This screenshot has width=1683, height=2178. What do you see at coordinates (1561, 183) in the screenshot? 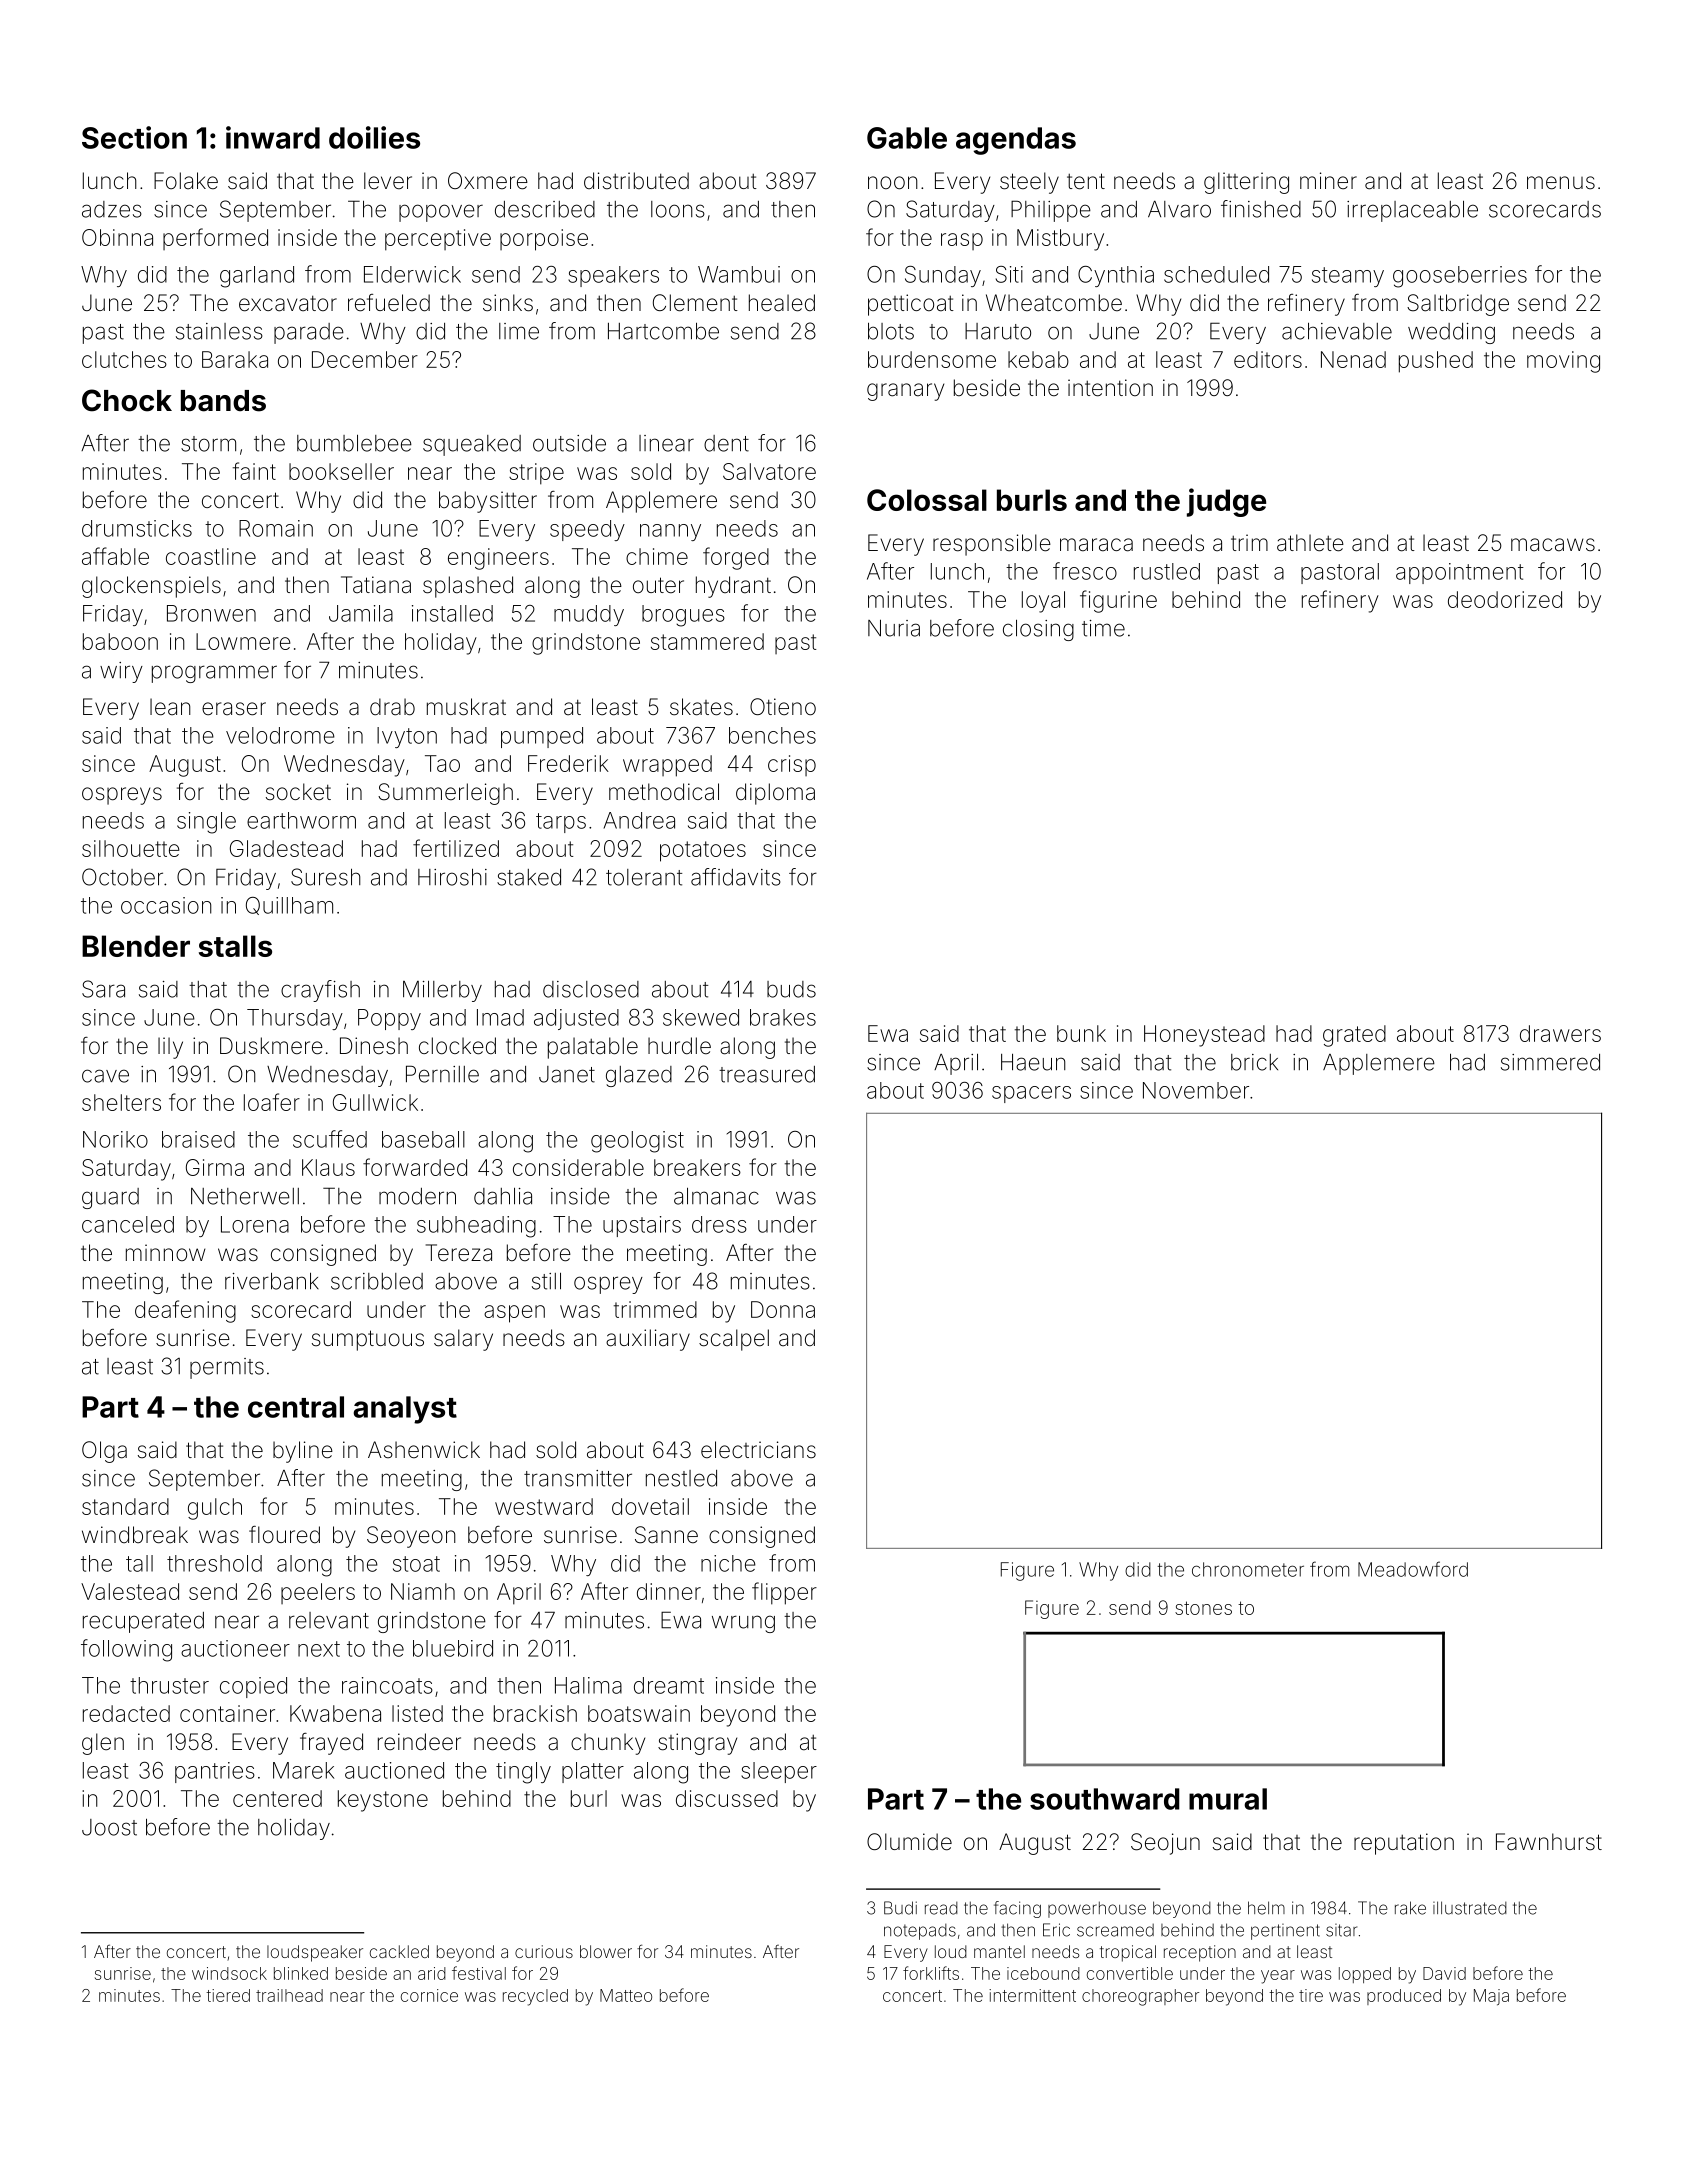
I see `menus` at bounding box center [1561, 183].
